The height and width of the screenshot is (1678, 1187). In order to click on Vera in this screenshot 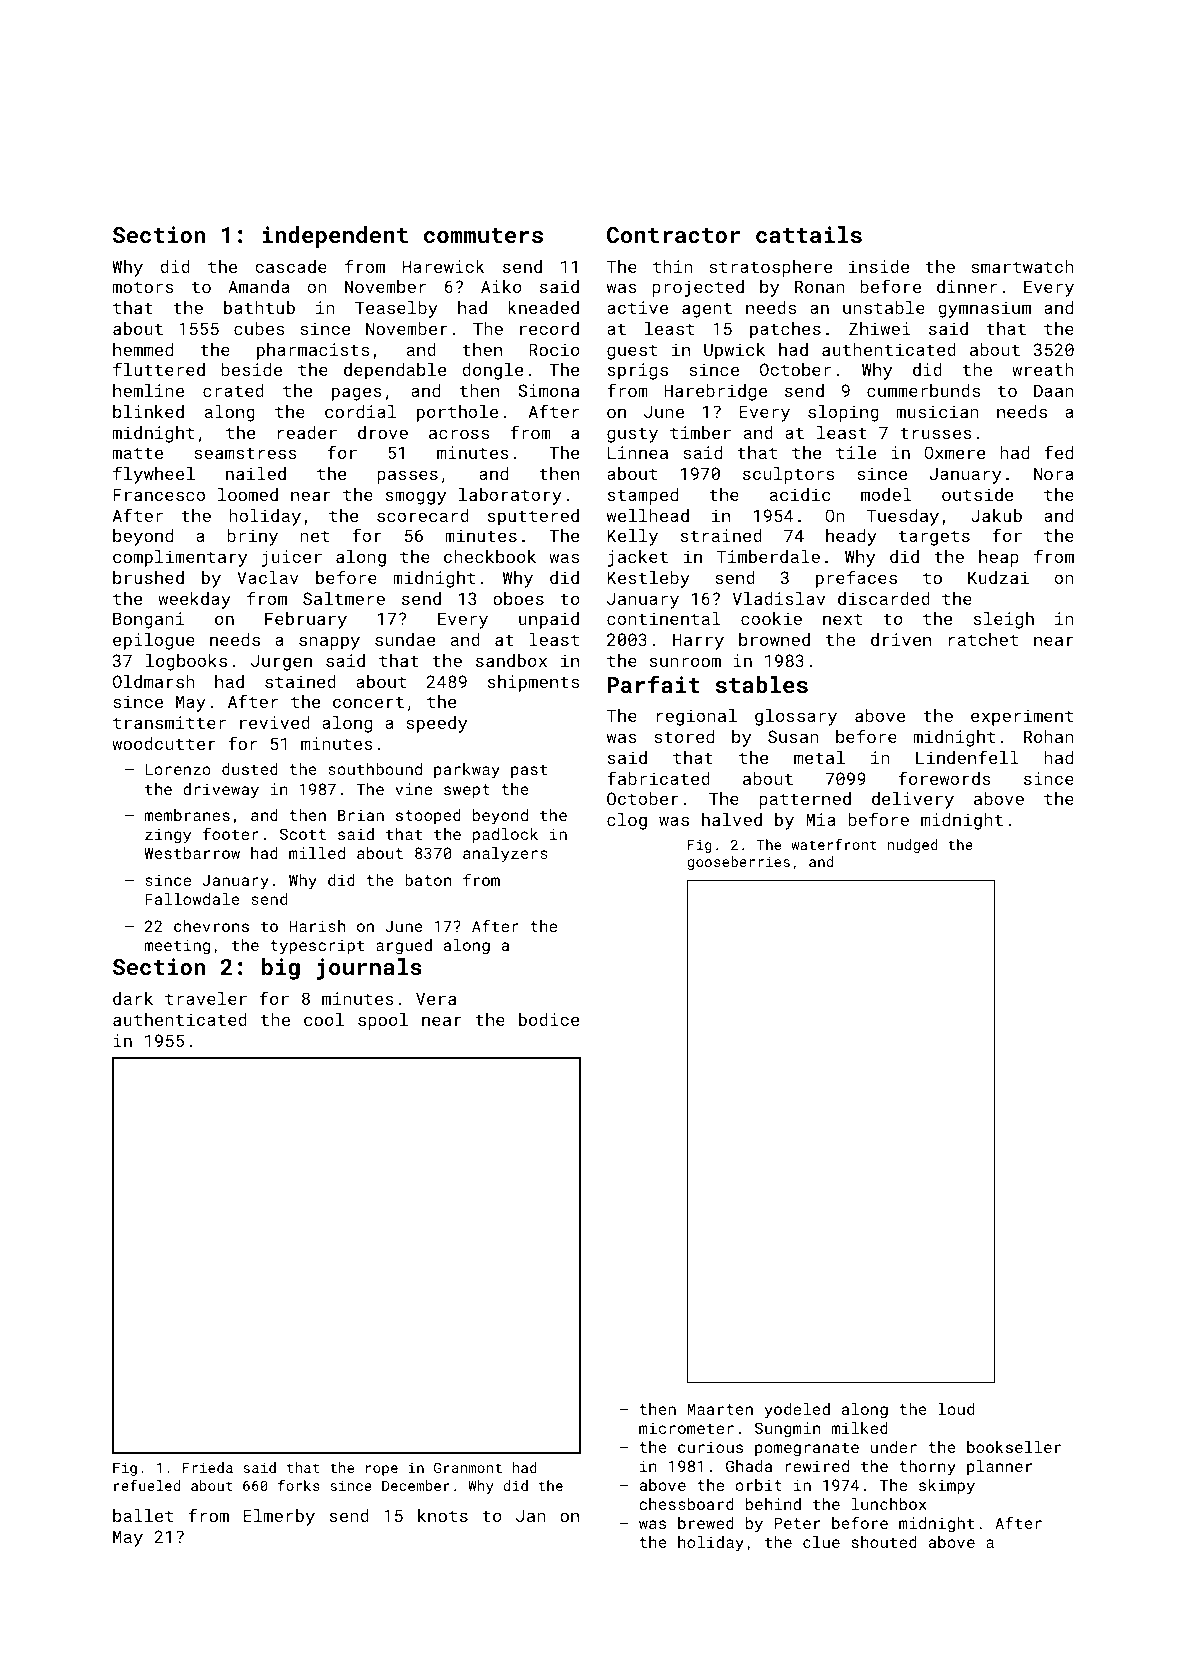, I will do `click(436, 998)`.
